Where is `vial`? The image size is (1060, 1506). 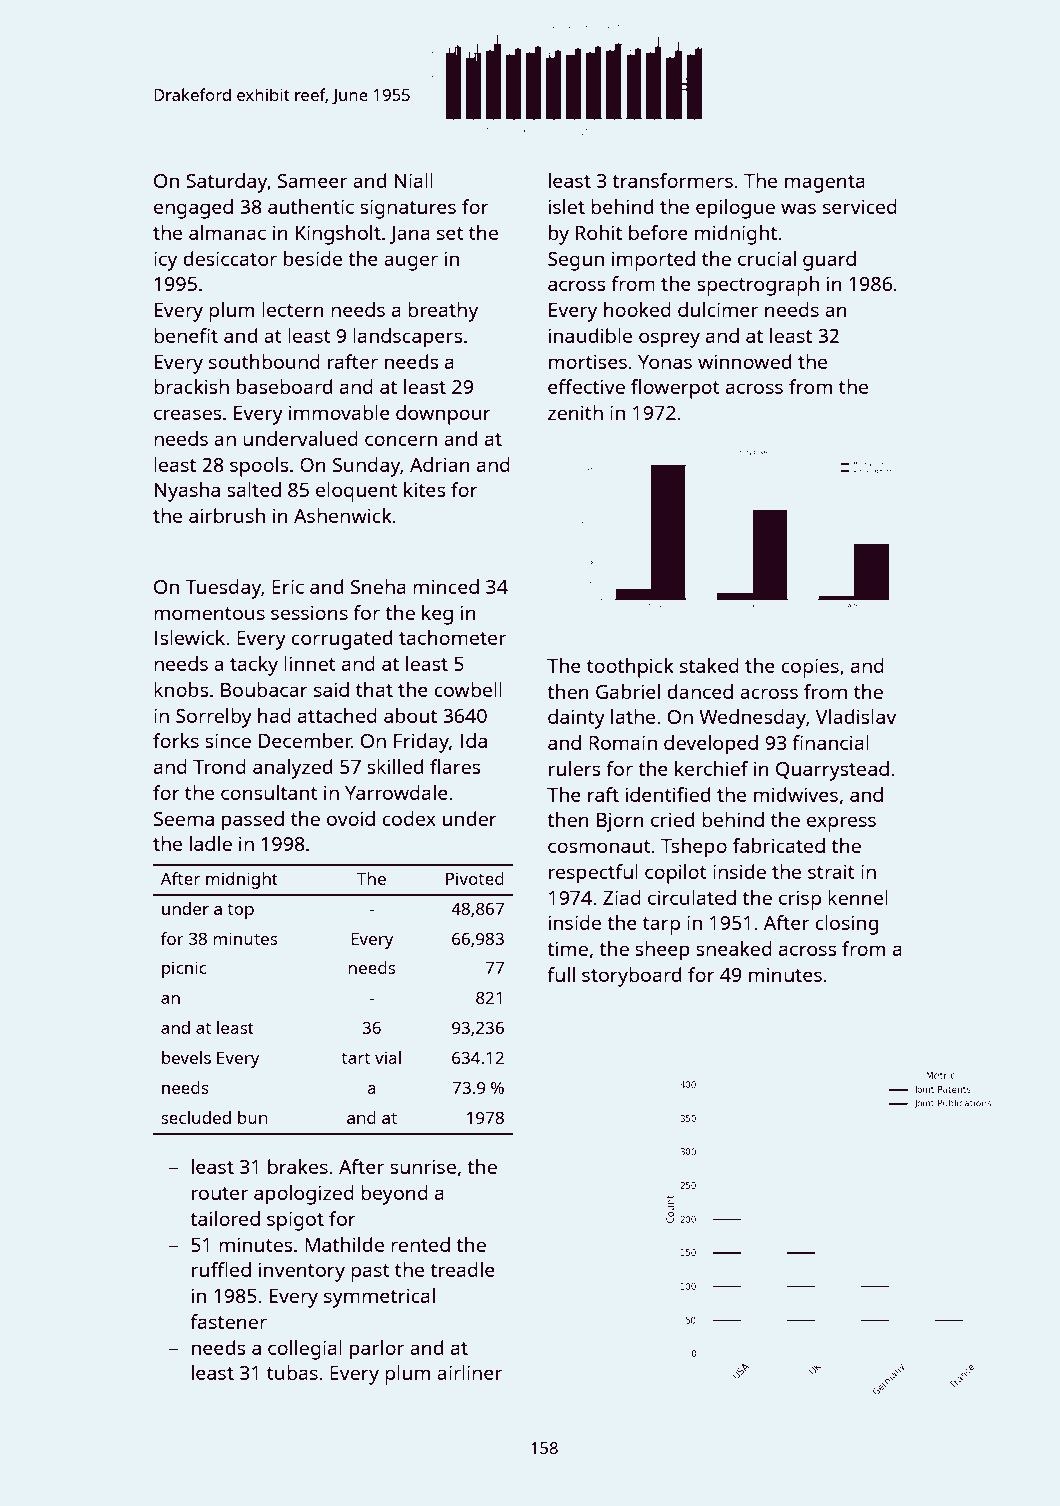
vial is located at coordinates (388, 1057).
